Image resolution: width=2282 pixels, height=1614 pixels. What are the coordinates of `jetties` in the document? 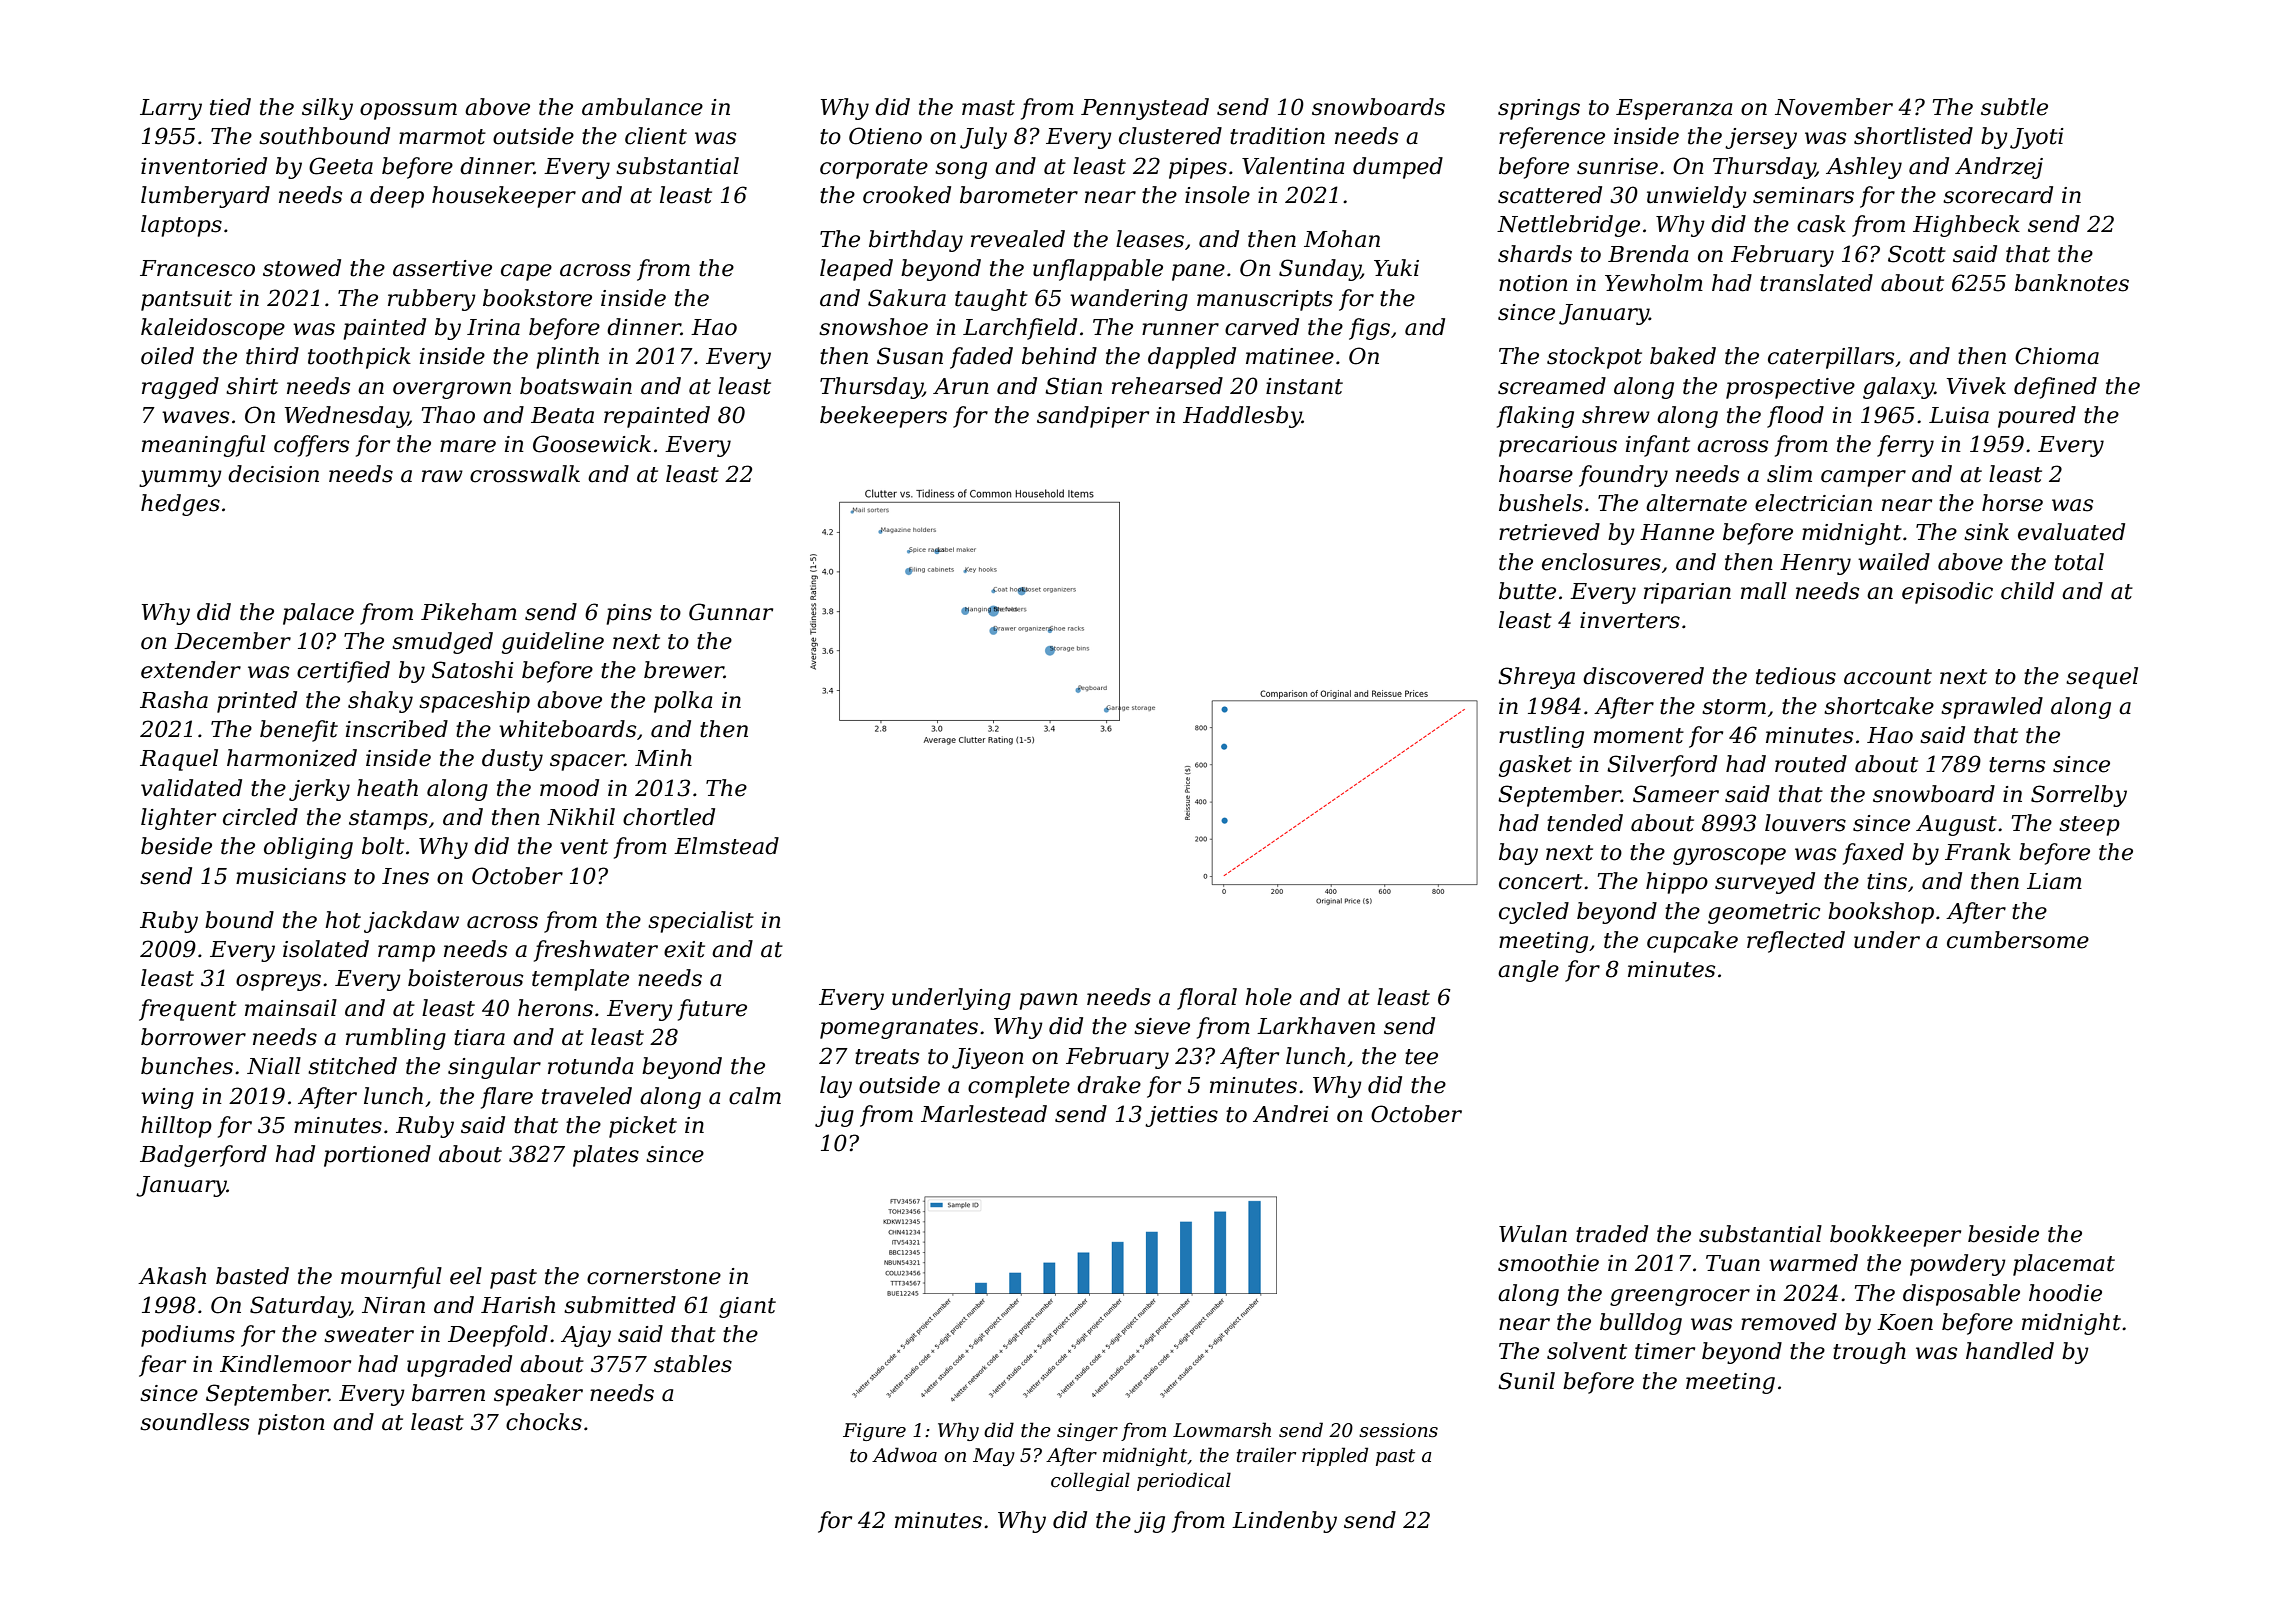 It's located at (1181, 1116).
